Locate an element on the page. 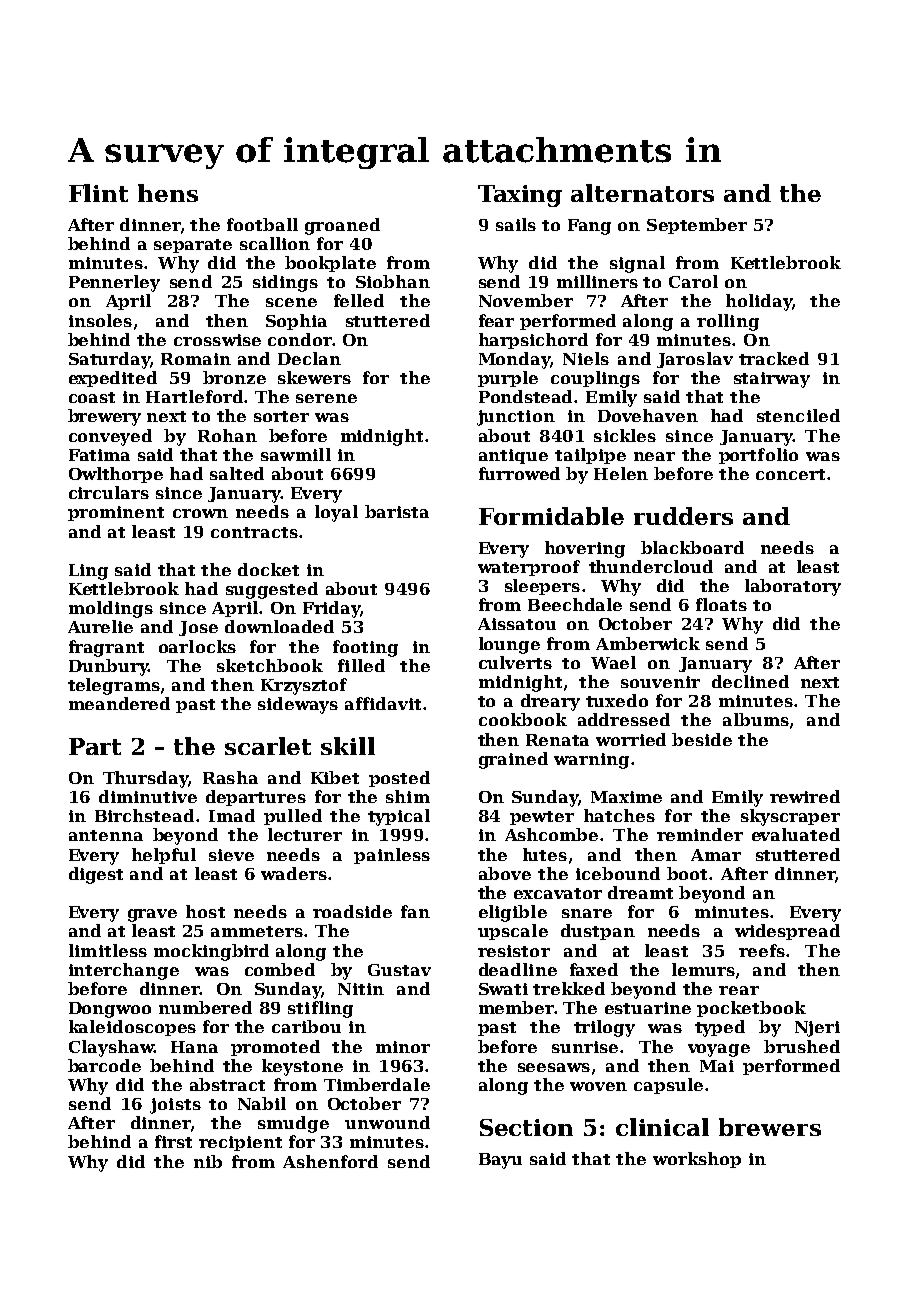  evaluated is located at coordinates (796, 834).
